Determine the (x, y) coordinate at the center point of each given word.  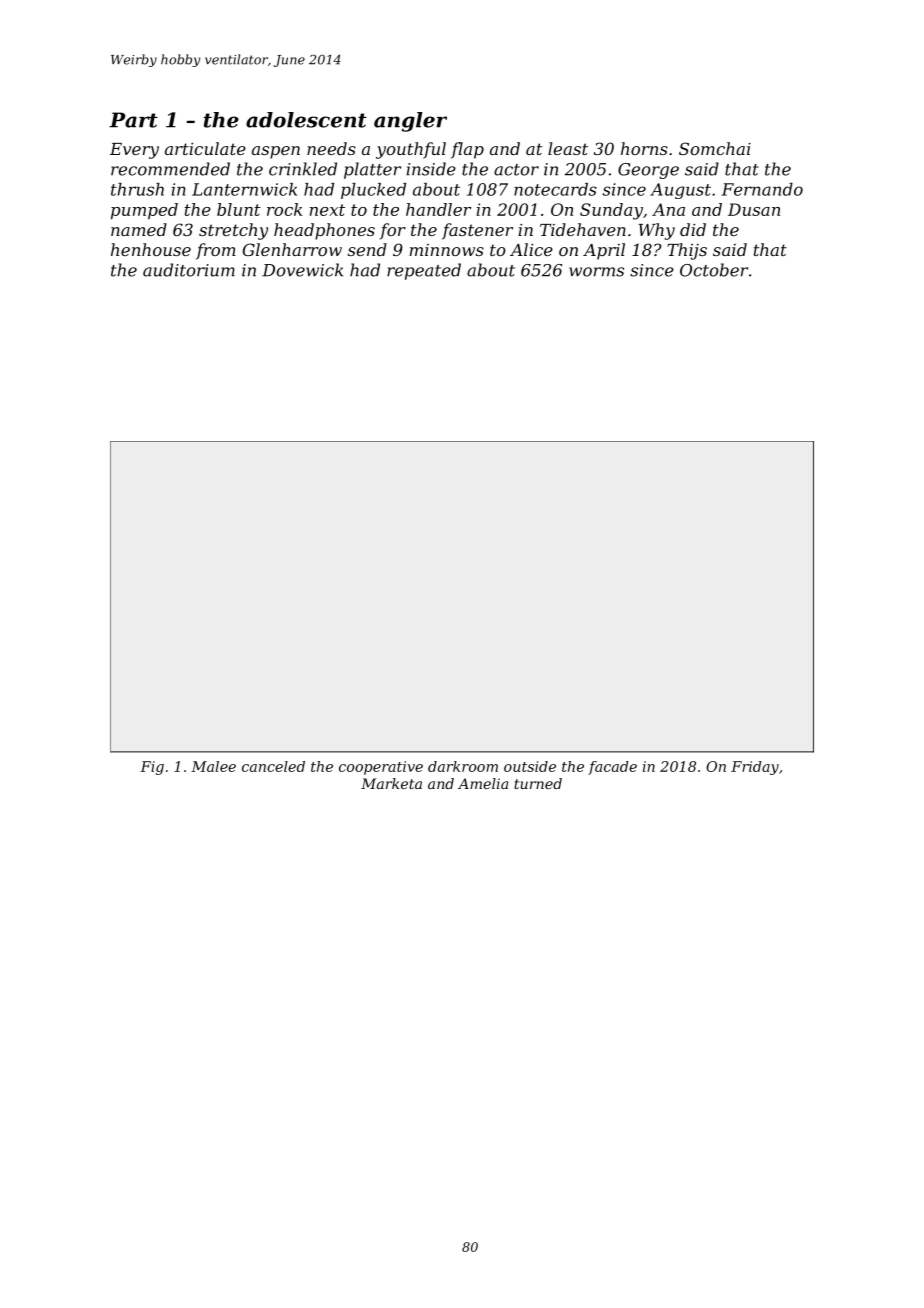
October (714, 270)
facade (612, 768)
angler (410, 122)
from (216, 251)
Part (133, 120)
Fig (152, 768)
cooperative (381, 768)
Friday (755, 768)
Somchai (715, 148)
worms (596, 272)
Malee (213, 766)
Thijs (687, 251)
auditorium (189, 270)
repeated (424, 271)
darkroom (463, 766)
